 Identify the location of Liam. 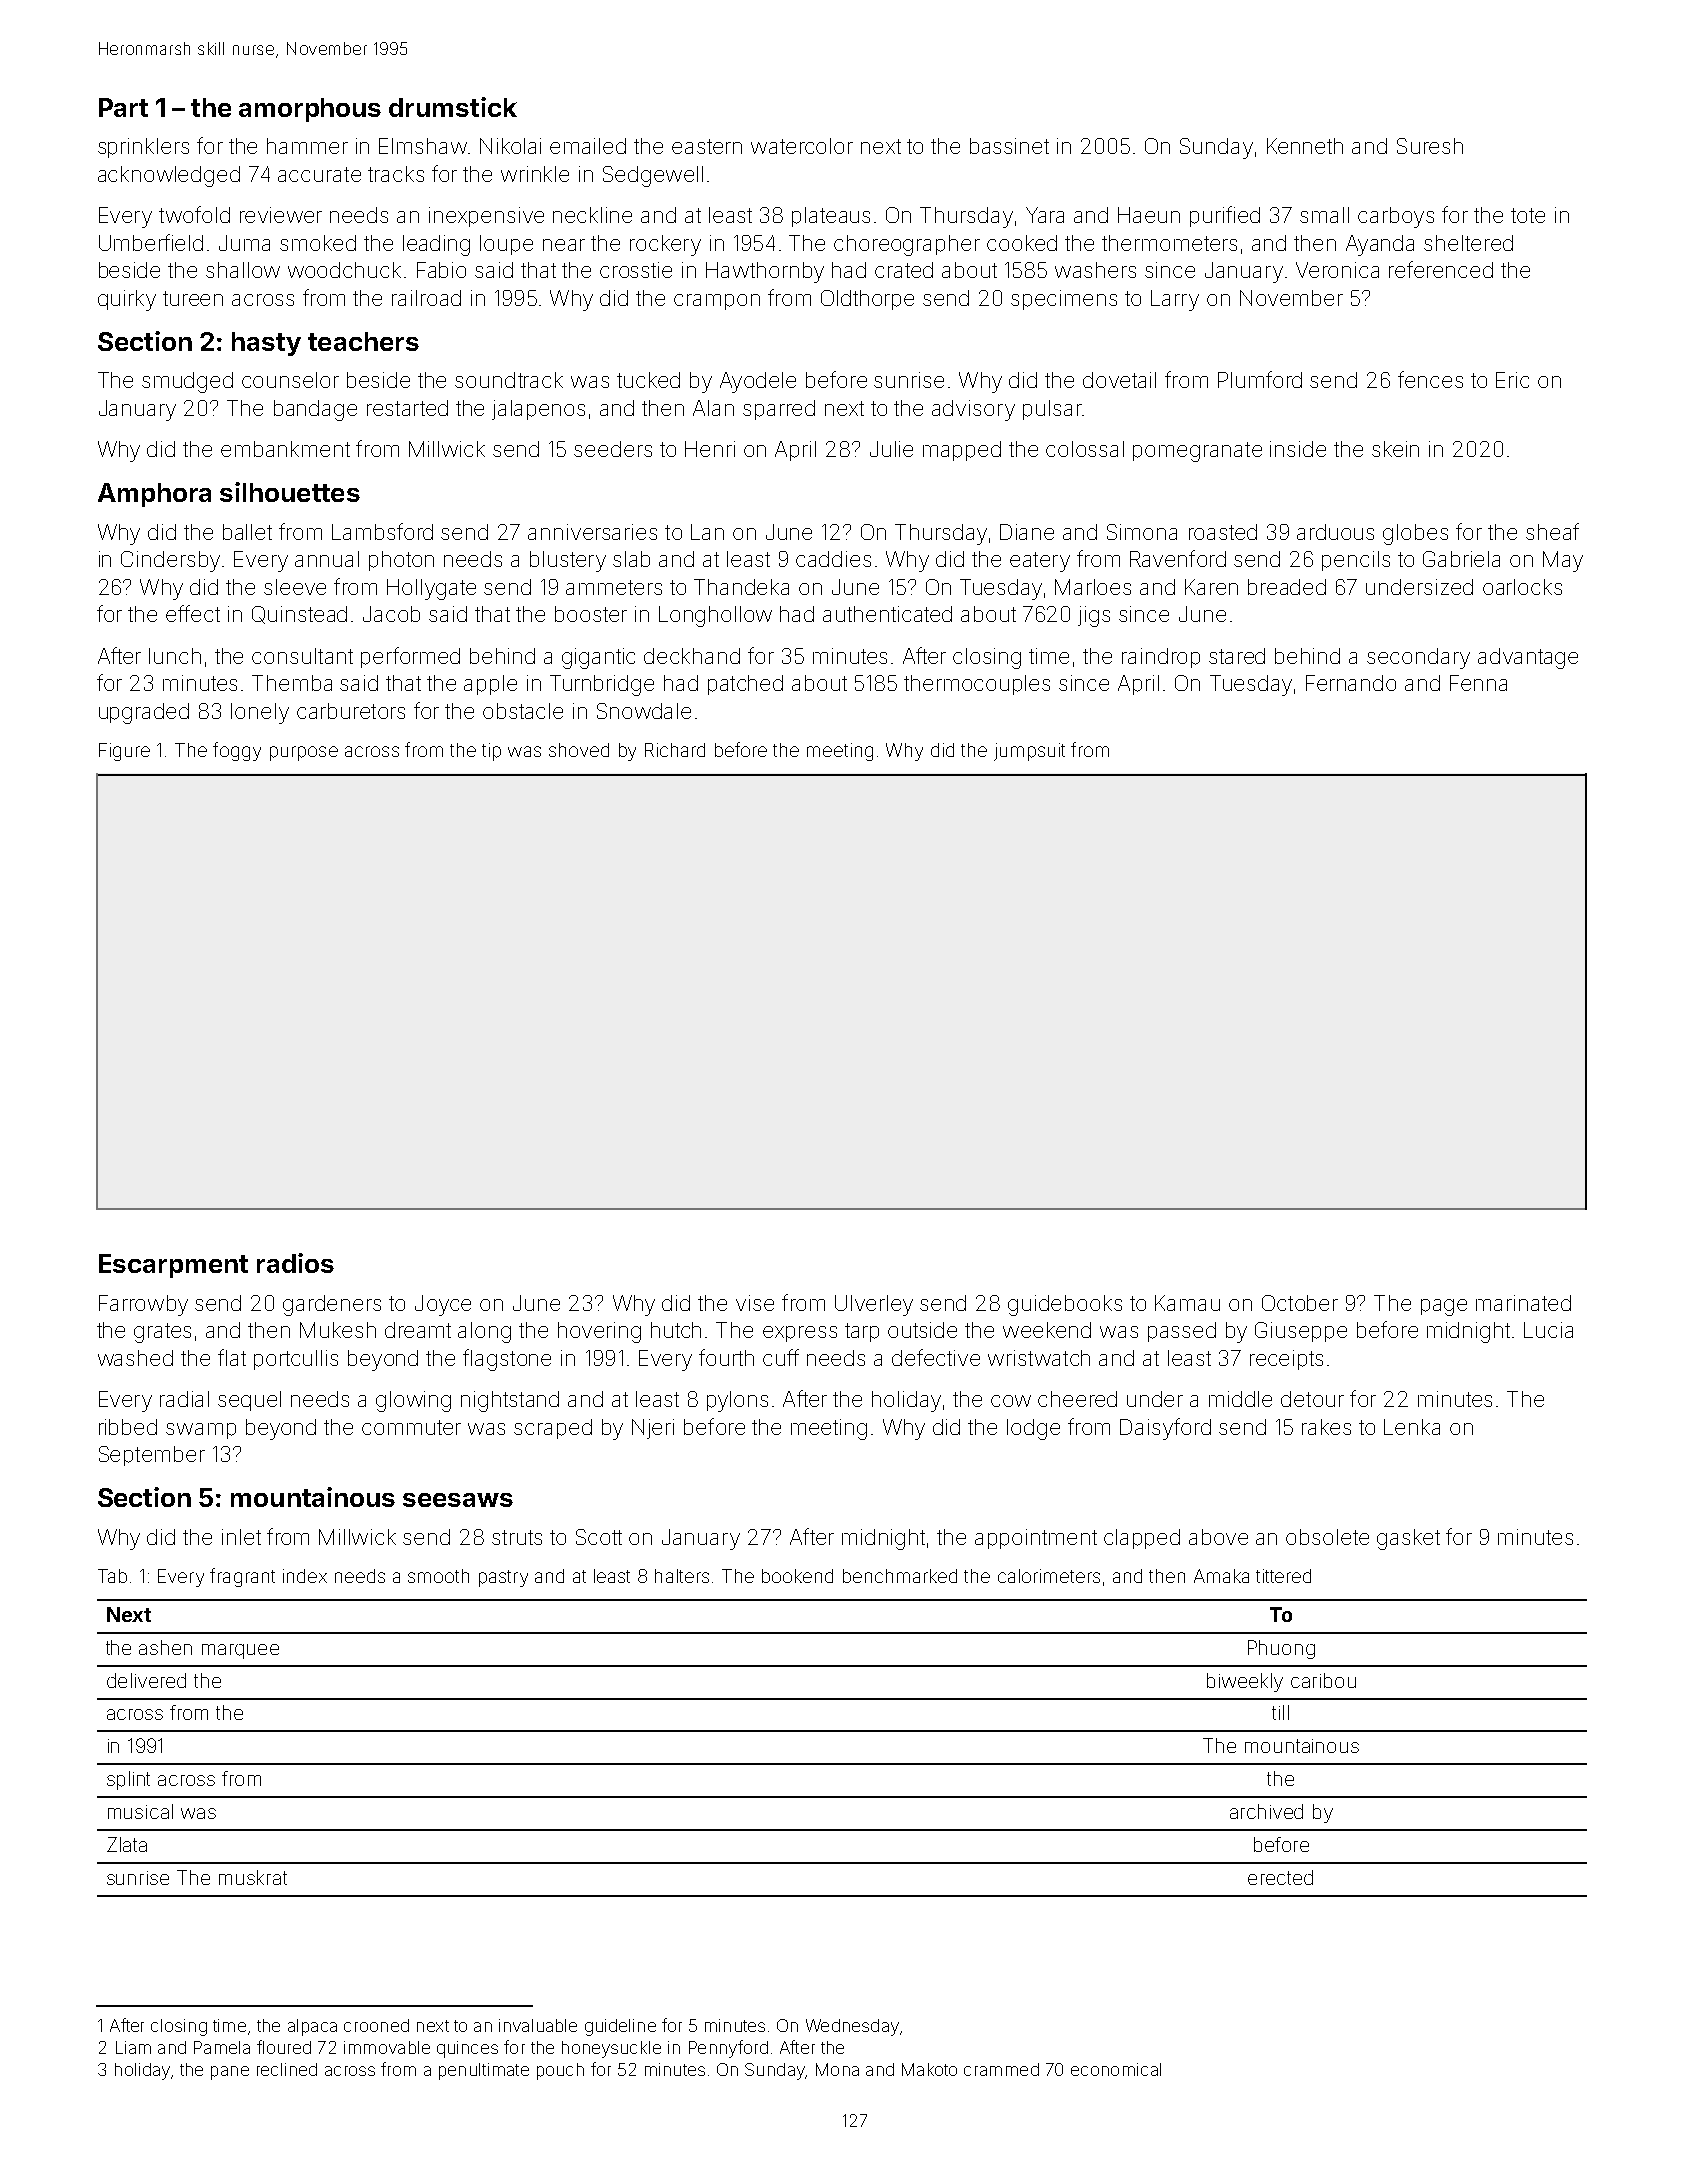
(133, 2047).
